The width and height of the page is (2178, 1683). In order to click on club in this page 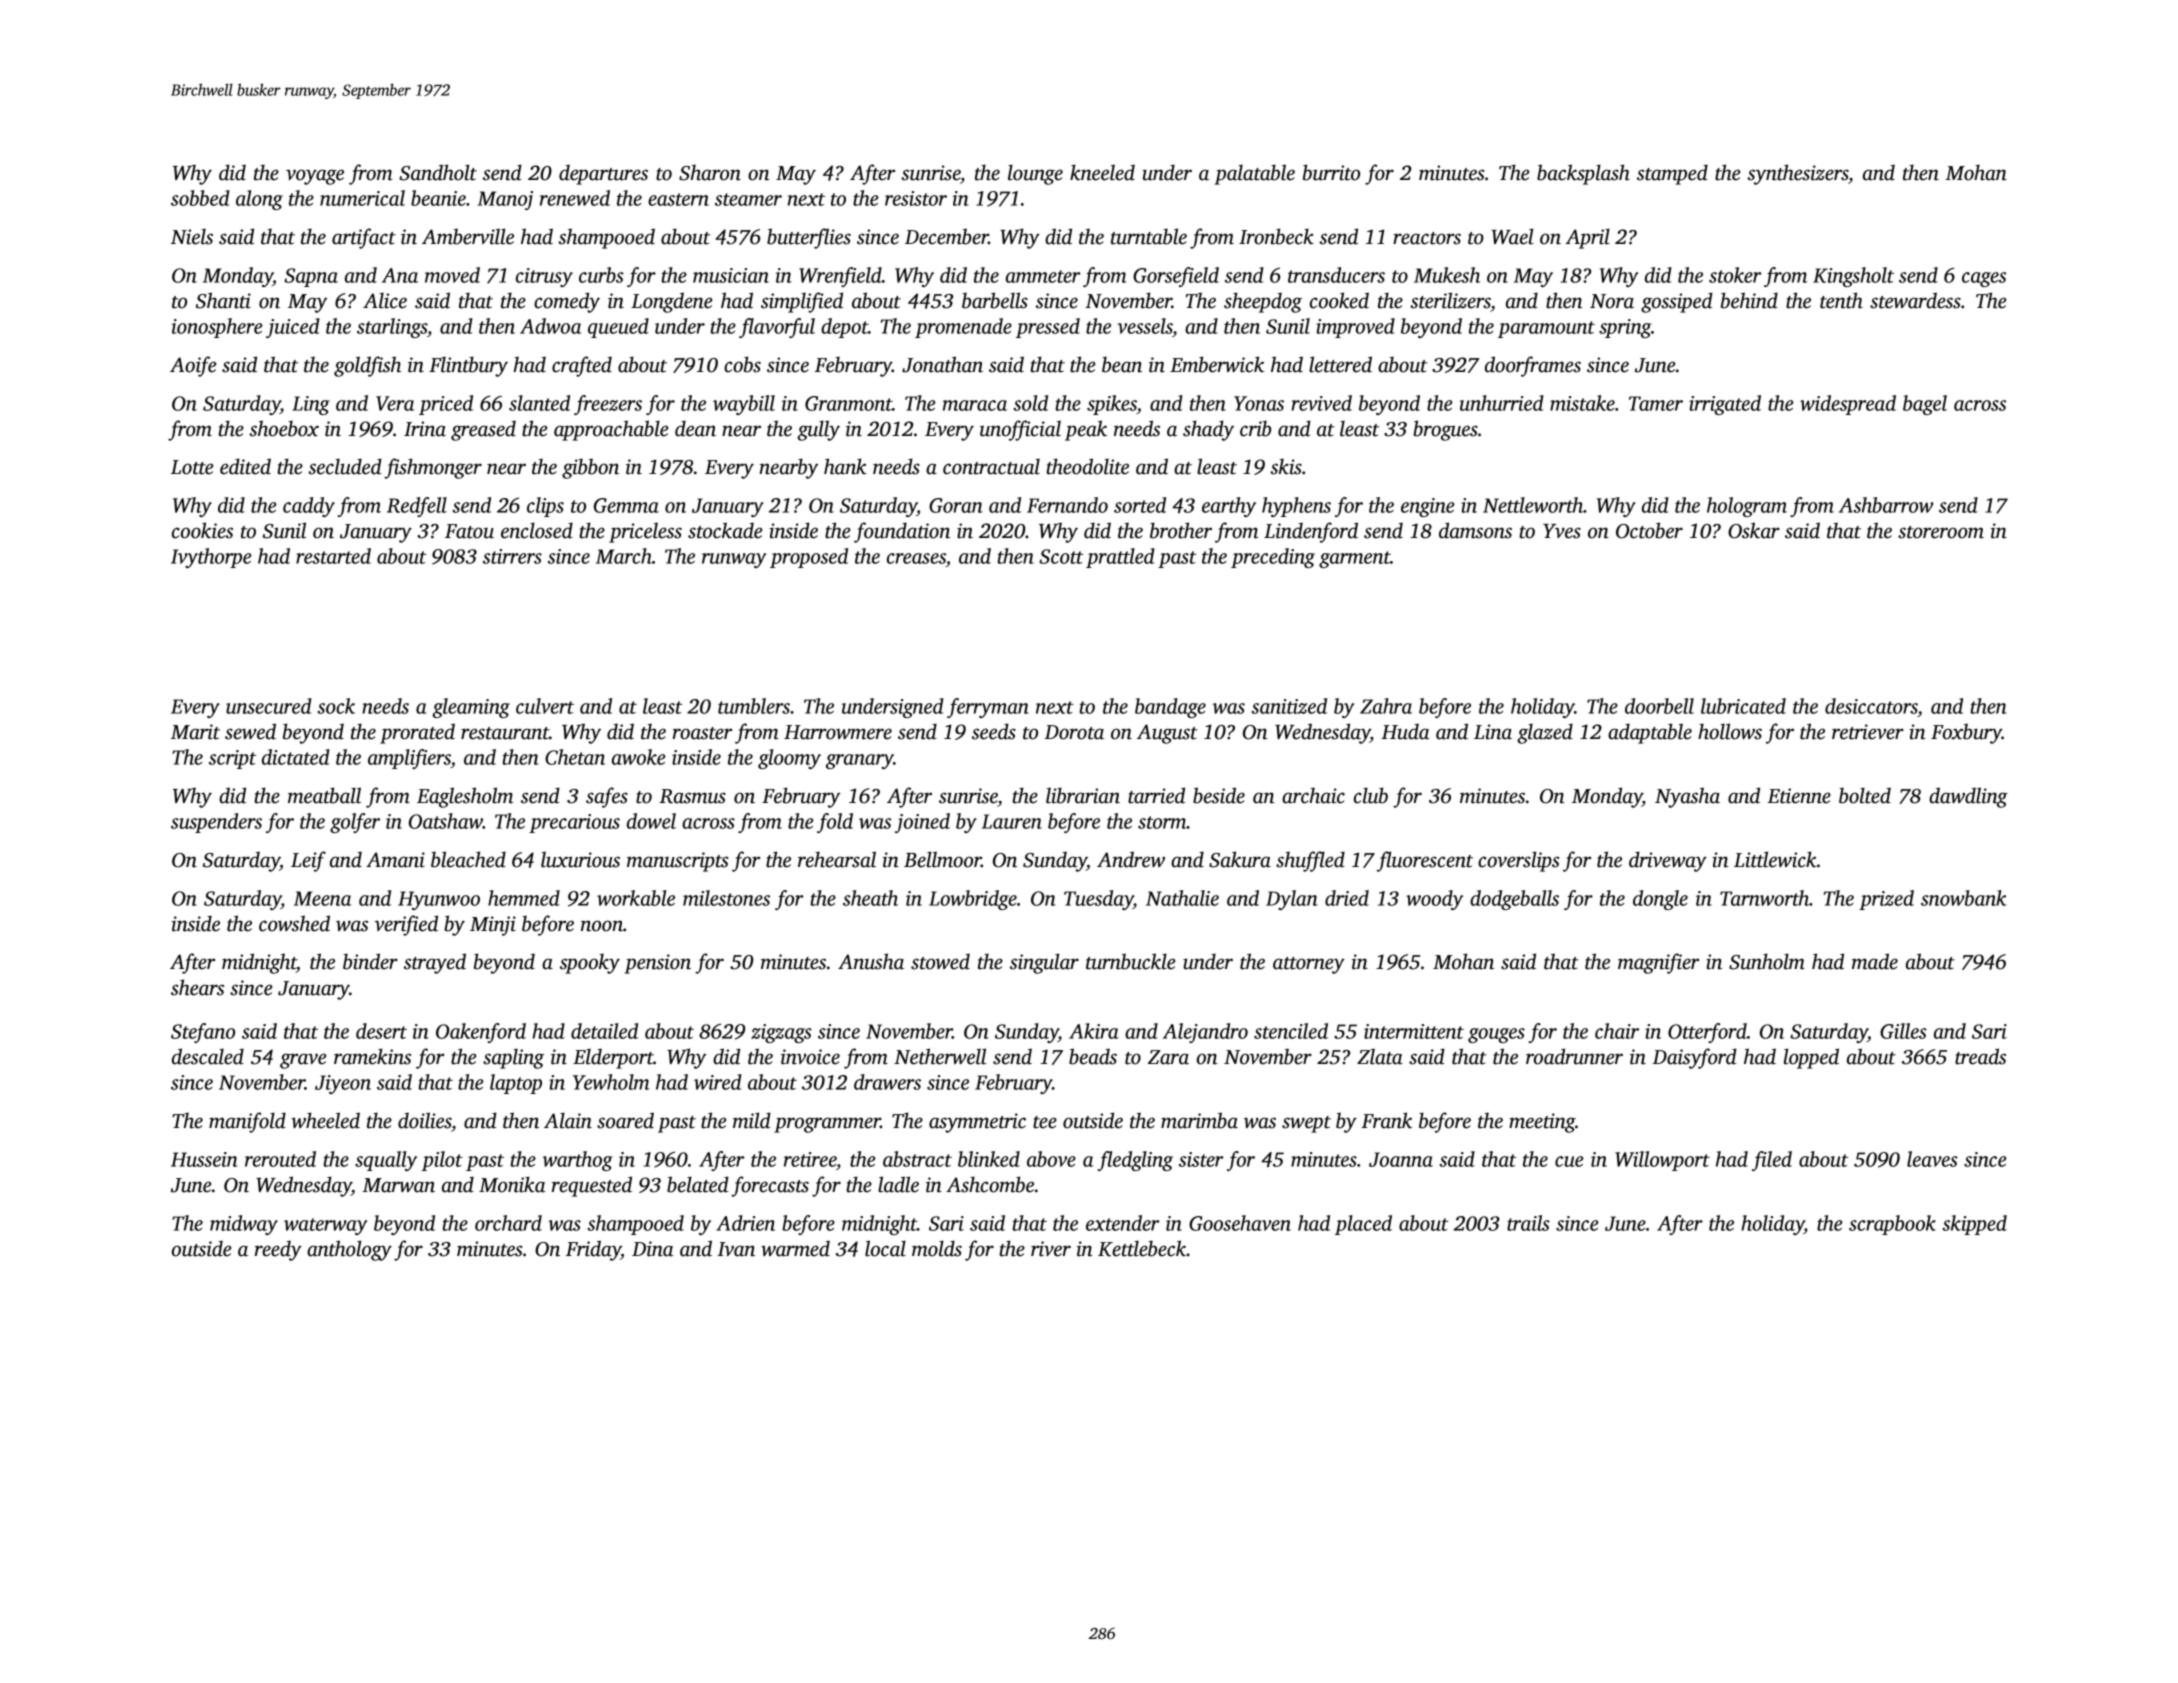, I will do `click(1371, 795)`.
